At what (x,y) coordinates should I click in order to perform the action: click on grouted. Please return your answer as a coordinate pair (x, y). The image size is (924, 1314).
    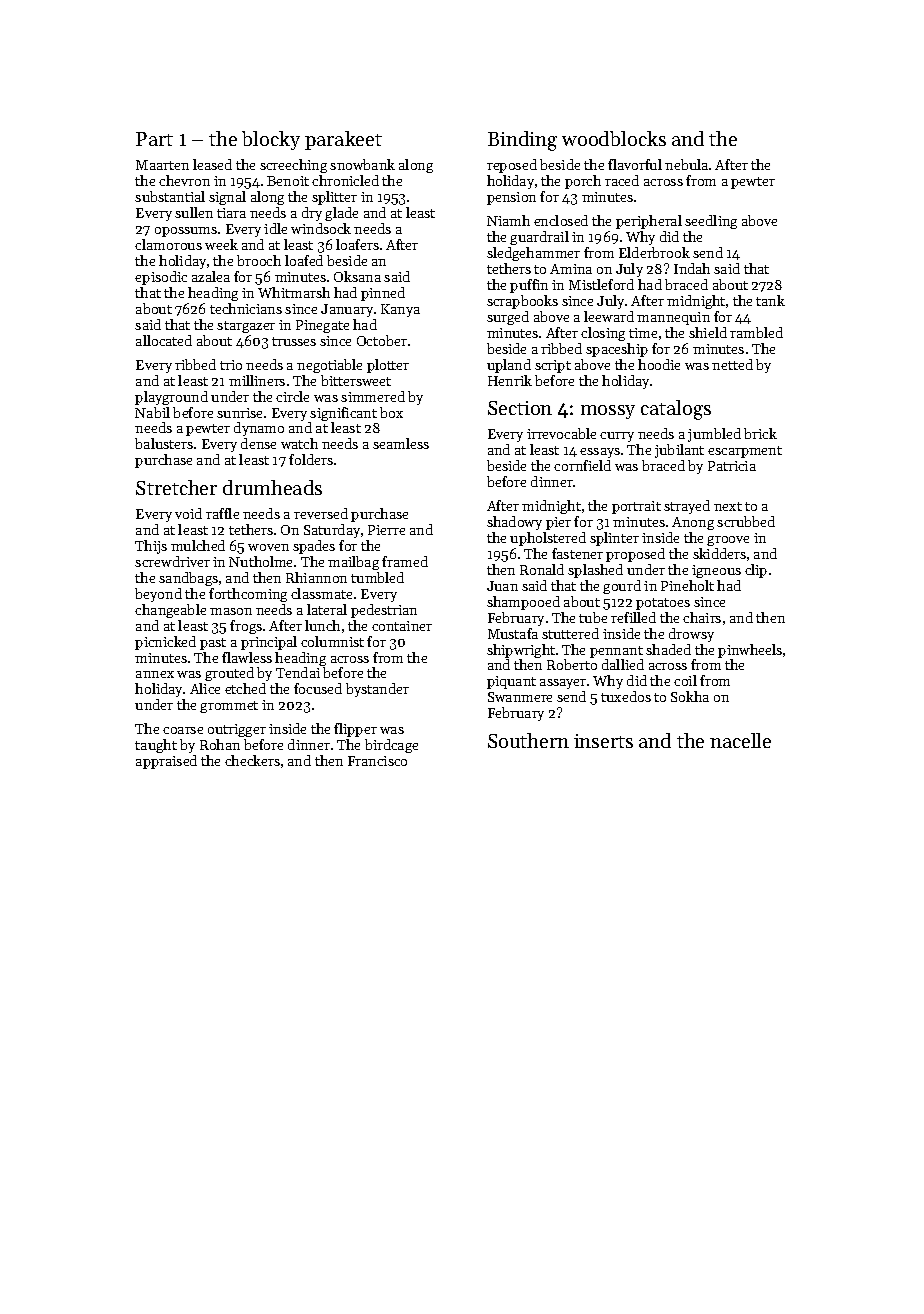
    Looking at the image, I should click on (229, 674).
